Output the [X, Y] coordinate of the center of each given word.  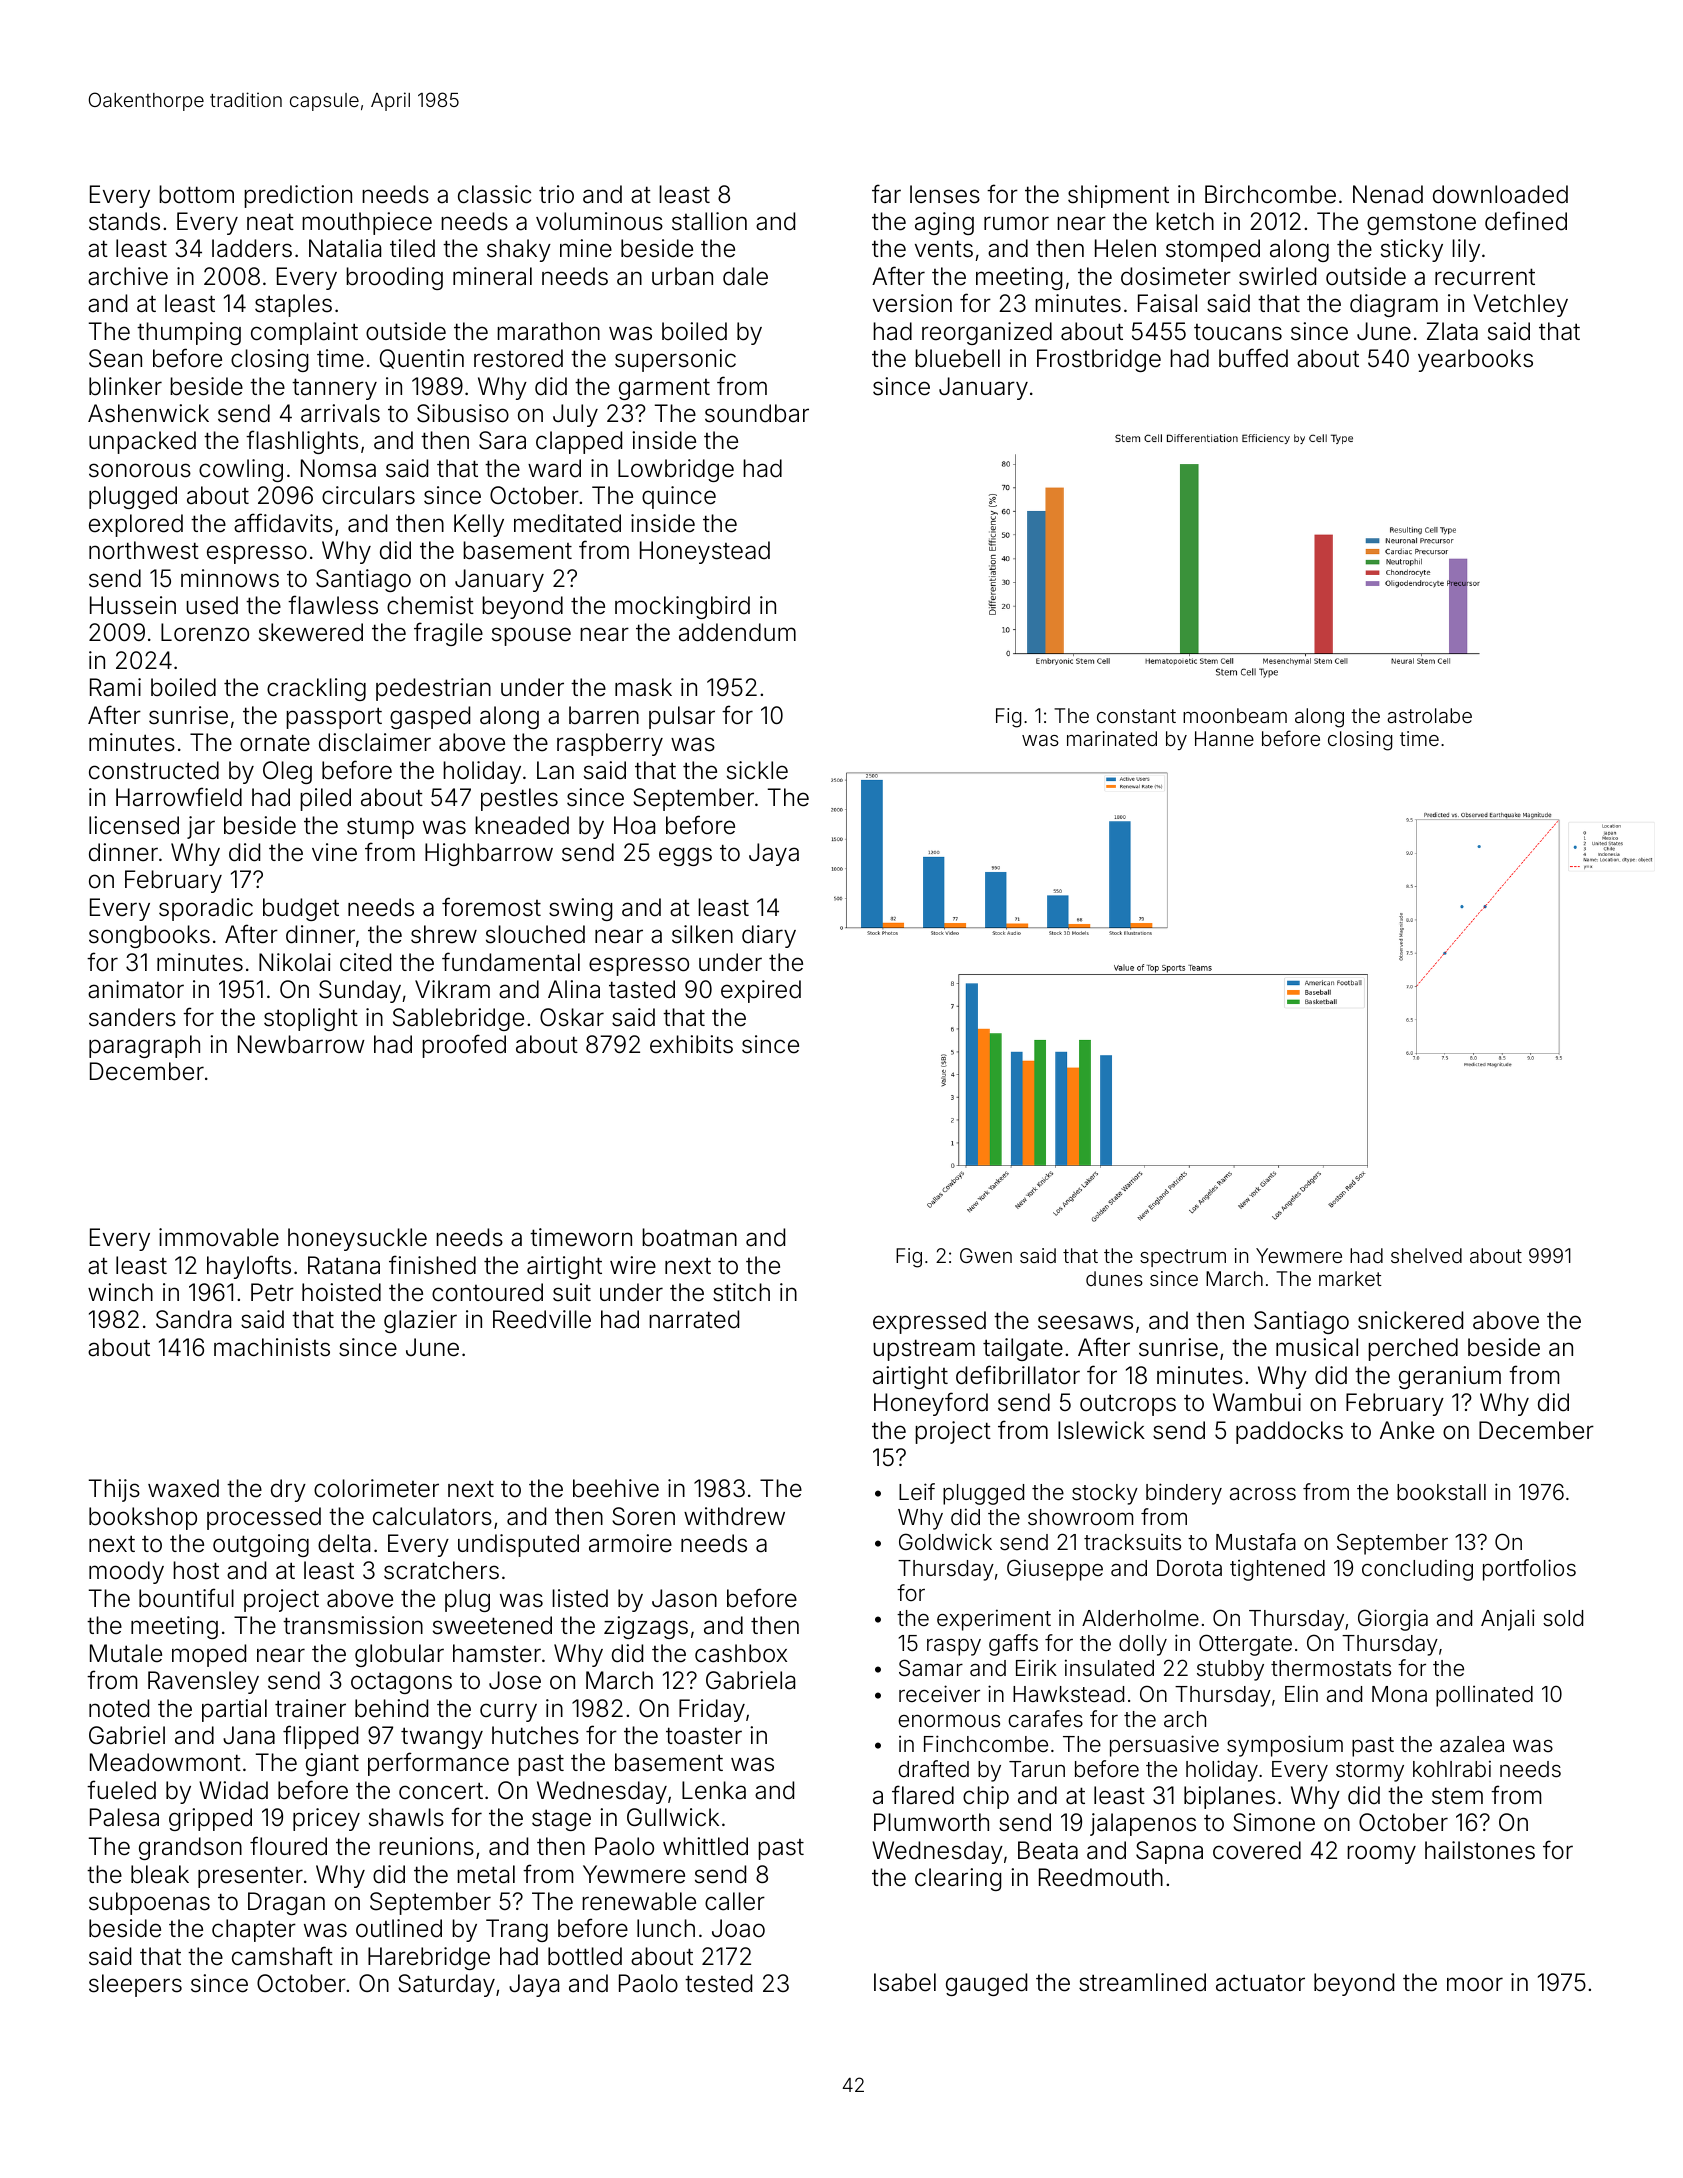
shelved [1426, 1255]
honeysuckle [357, 1239]
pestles [519, 799]
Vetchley [1520, 305]
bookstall [1441, 1492]
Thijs [114, 1490]
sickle [757, 770]
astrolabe [1430, 715]
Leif [917, 1492]
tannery [334, 389]
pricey [326, 1819]
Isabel [905, 1982]
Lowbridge [676, 470]
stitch [741, 1292]
